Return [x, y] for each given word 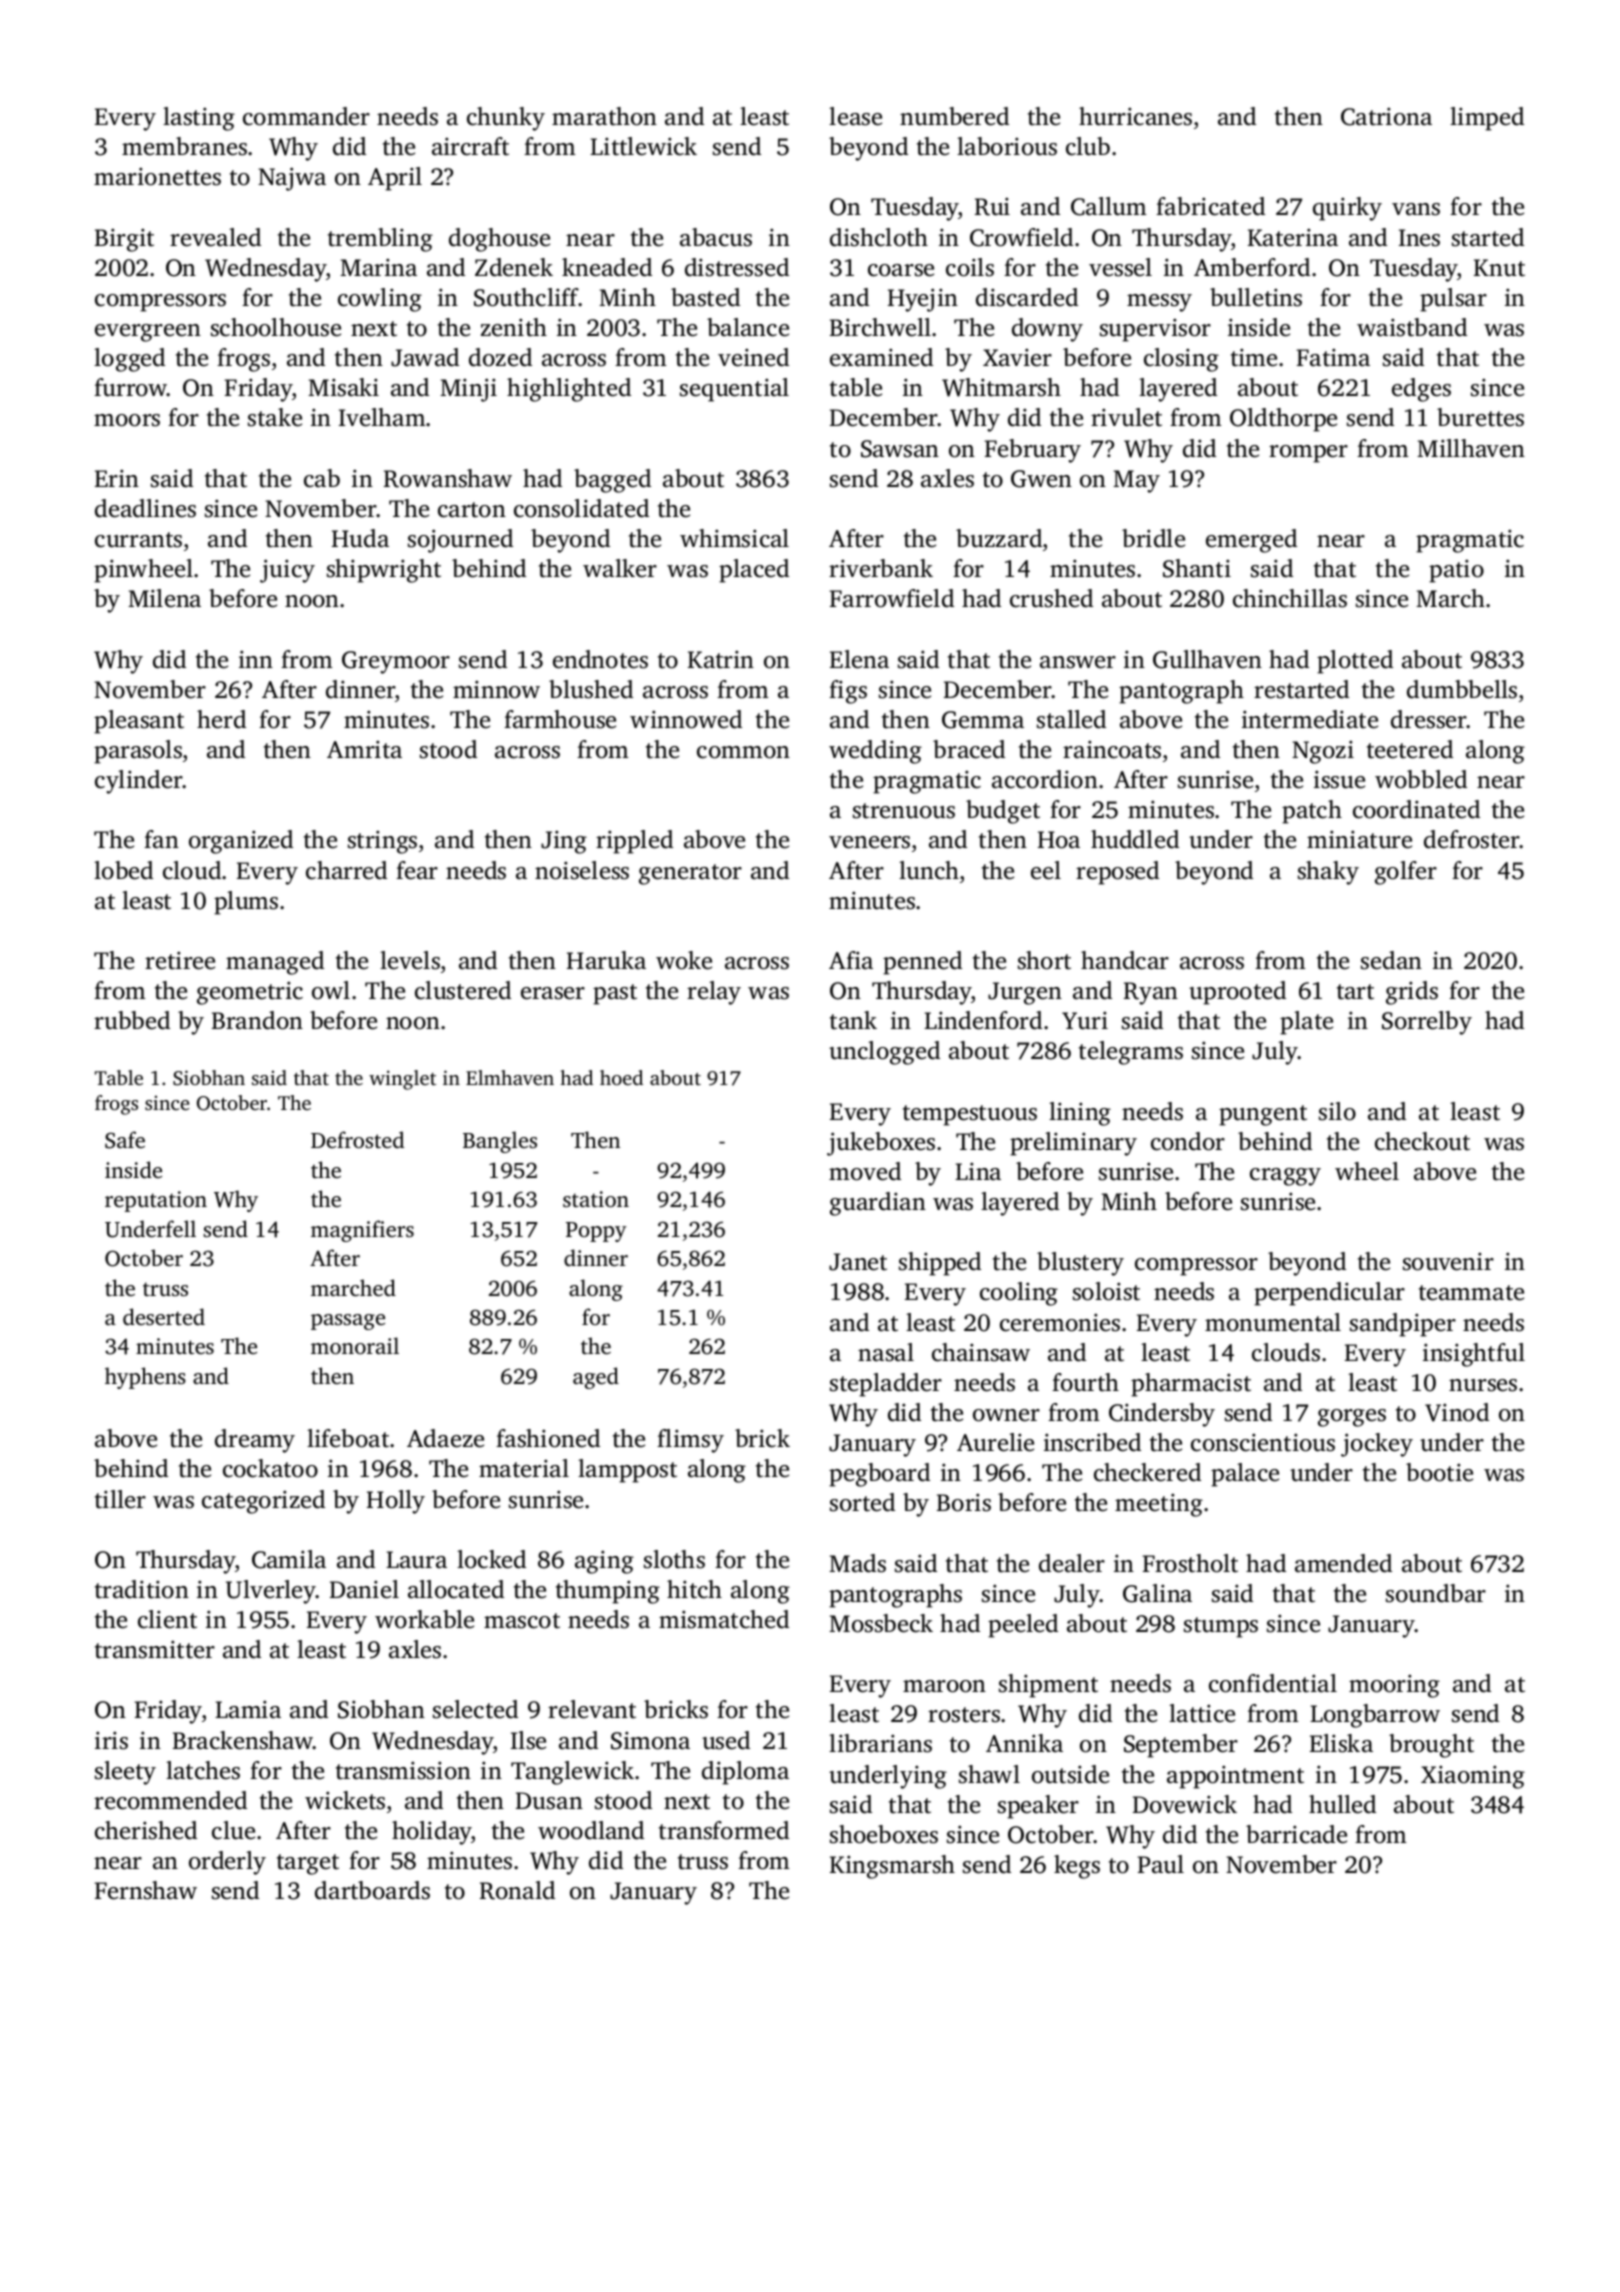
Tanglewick [573, 1773]
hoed [621, 1077]
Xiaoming [1473, 1777]
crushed [1051, 598]
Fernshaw [146, 1890]
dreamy [255, 1441]
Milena [164, 598]
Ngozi [1323, 752]
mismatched [724, 1619]
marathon [604, 116]
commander [306, 116]
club [1088, 146]
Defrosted [357, 1139]
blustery [1080, 1264]
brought [1431, 1746]
